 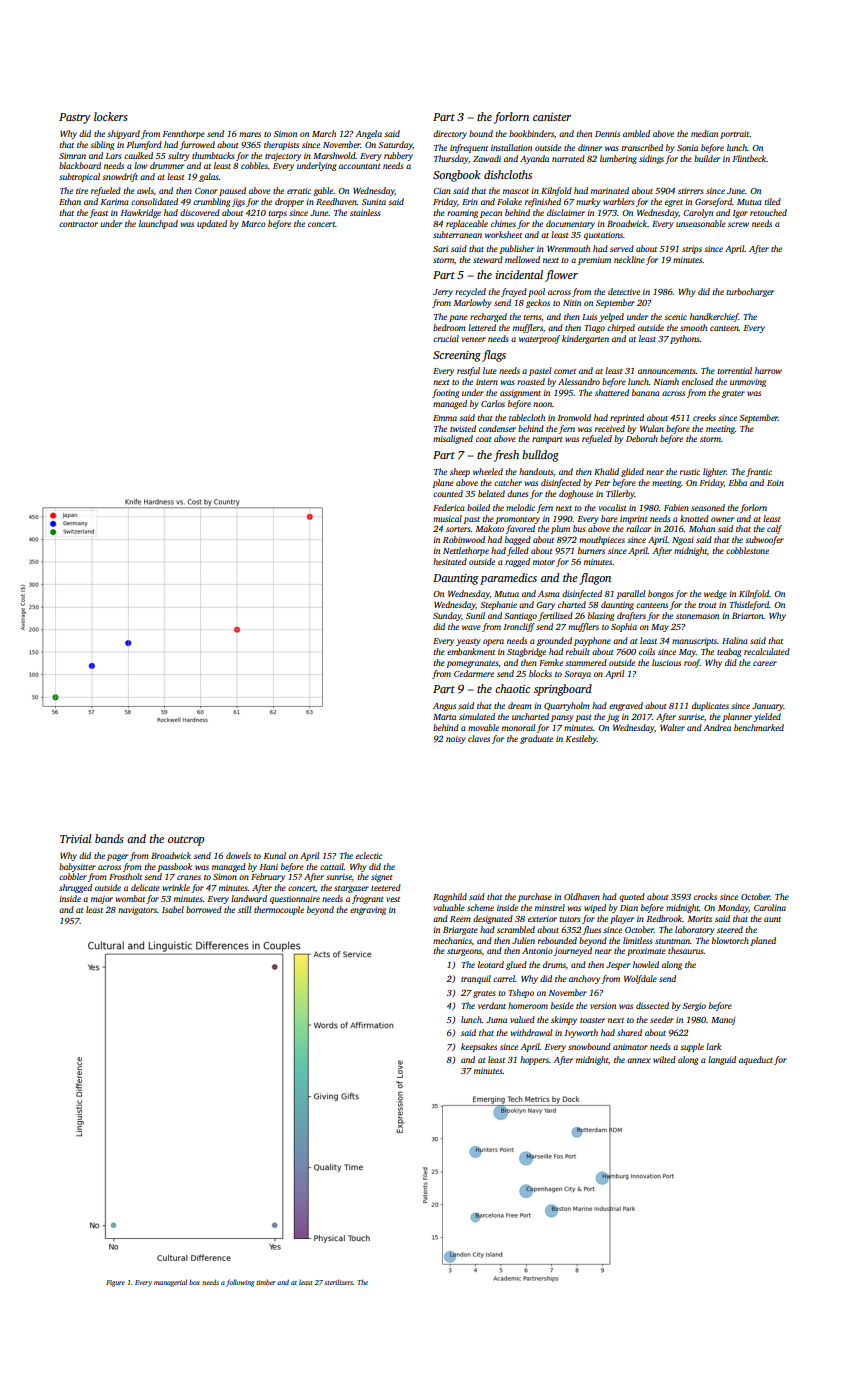 I want to click on Oldhaven, so click(x=582, y=896).
